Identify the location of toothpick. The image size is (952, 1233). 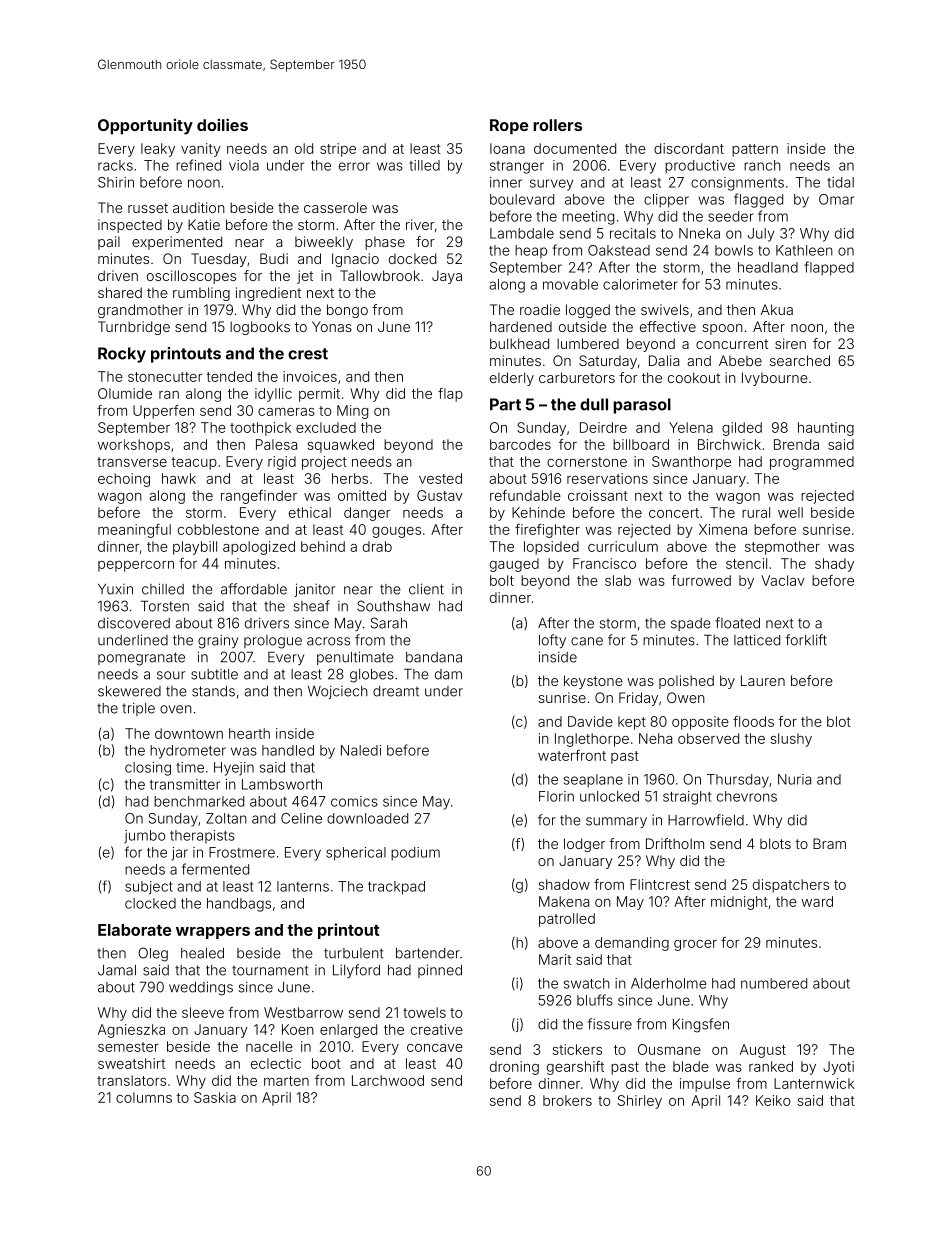
(260, 429).
